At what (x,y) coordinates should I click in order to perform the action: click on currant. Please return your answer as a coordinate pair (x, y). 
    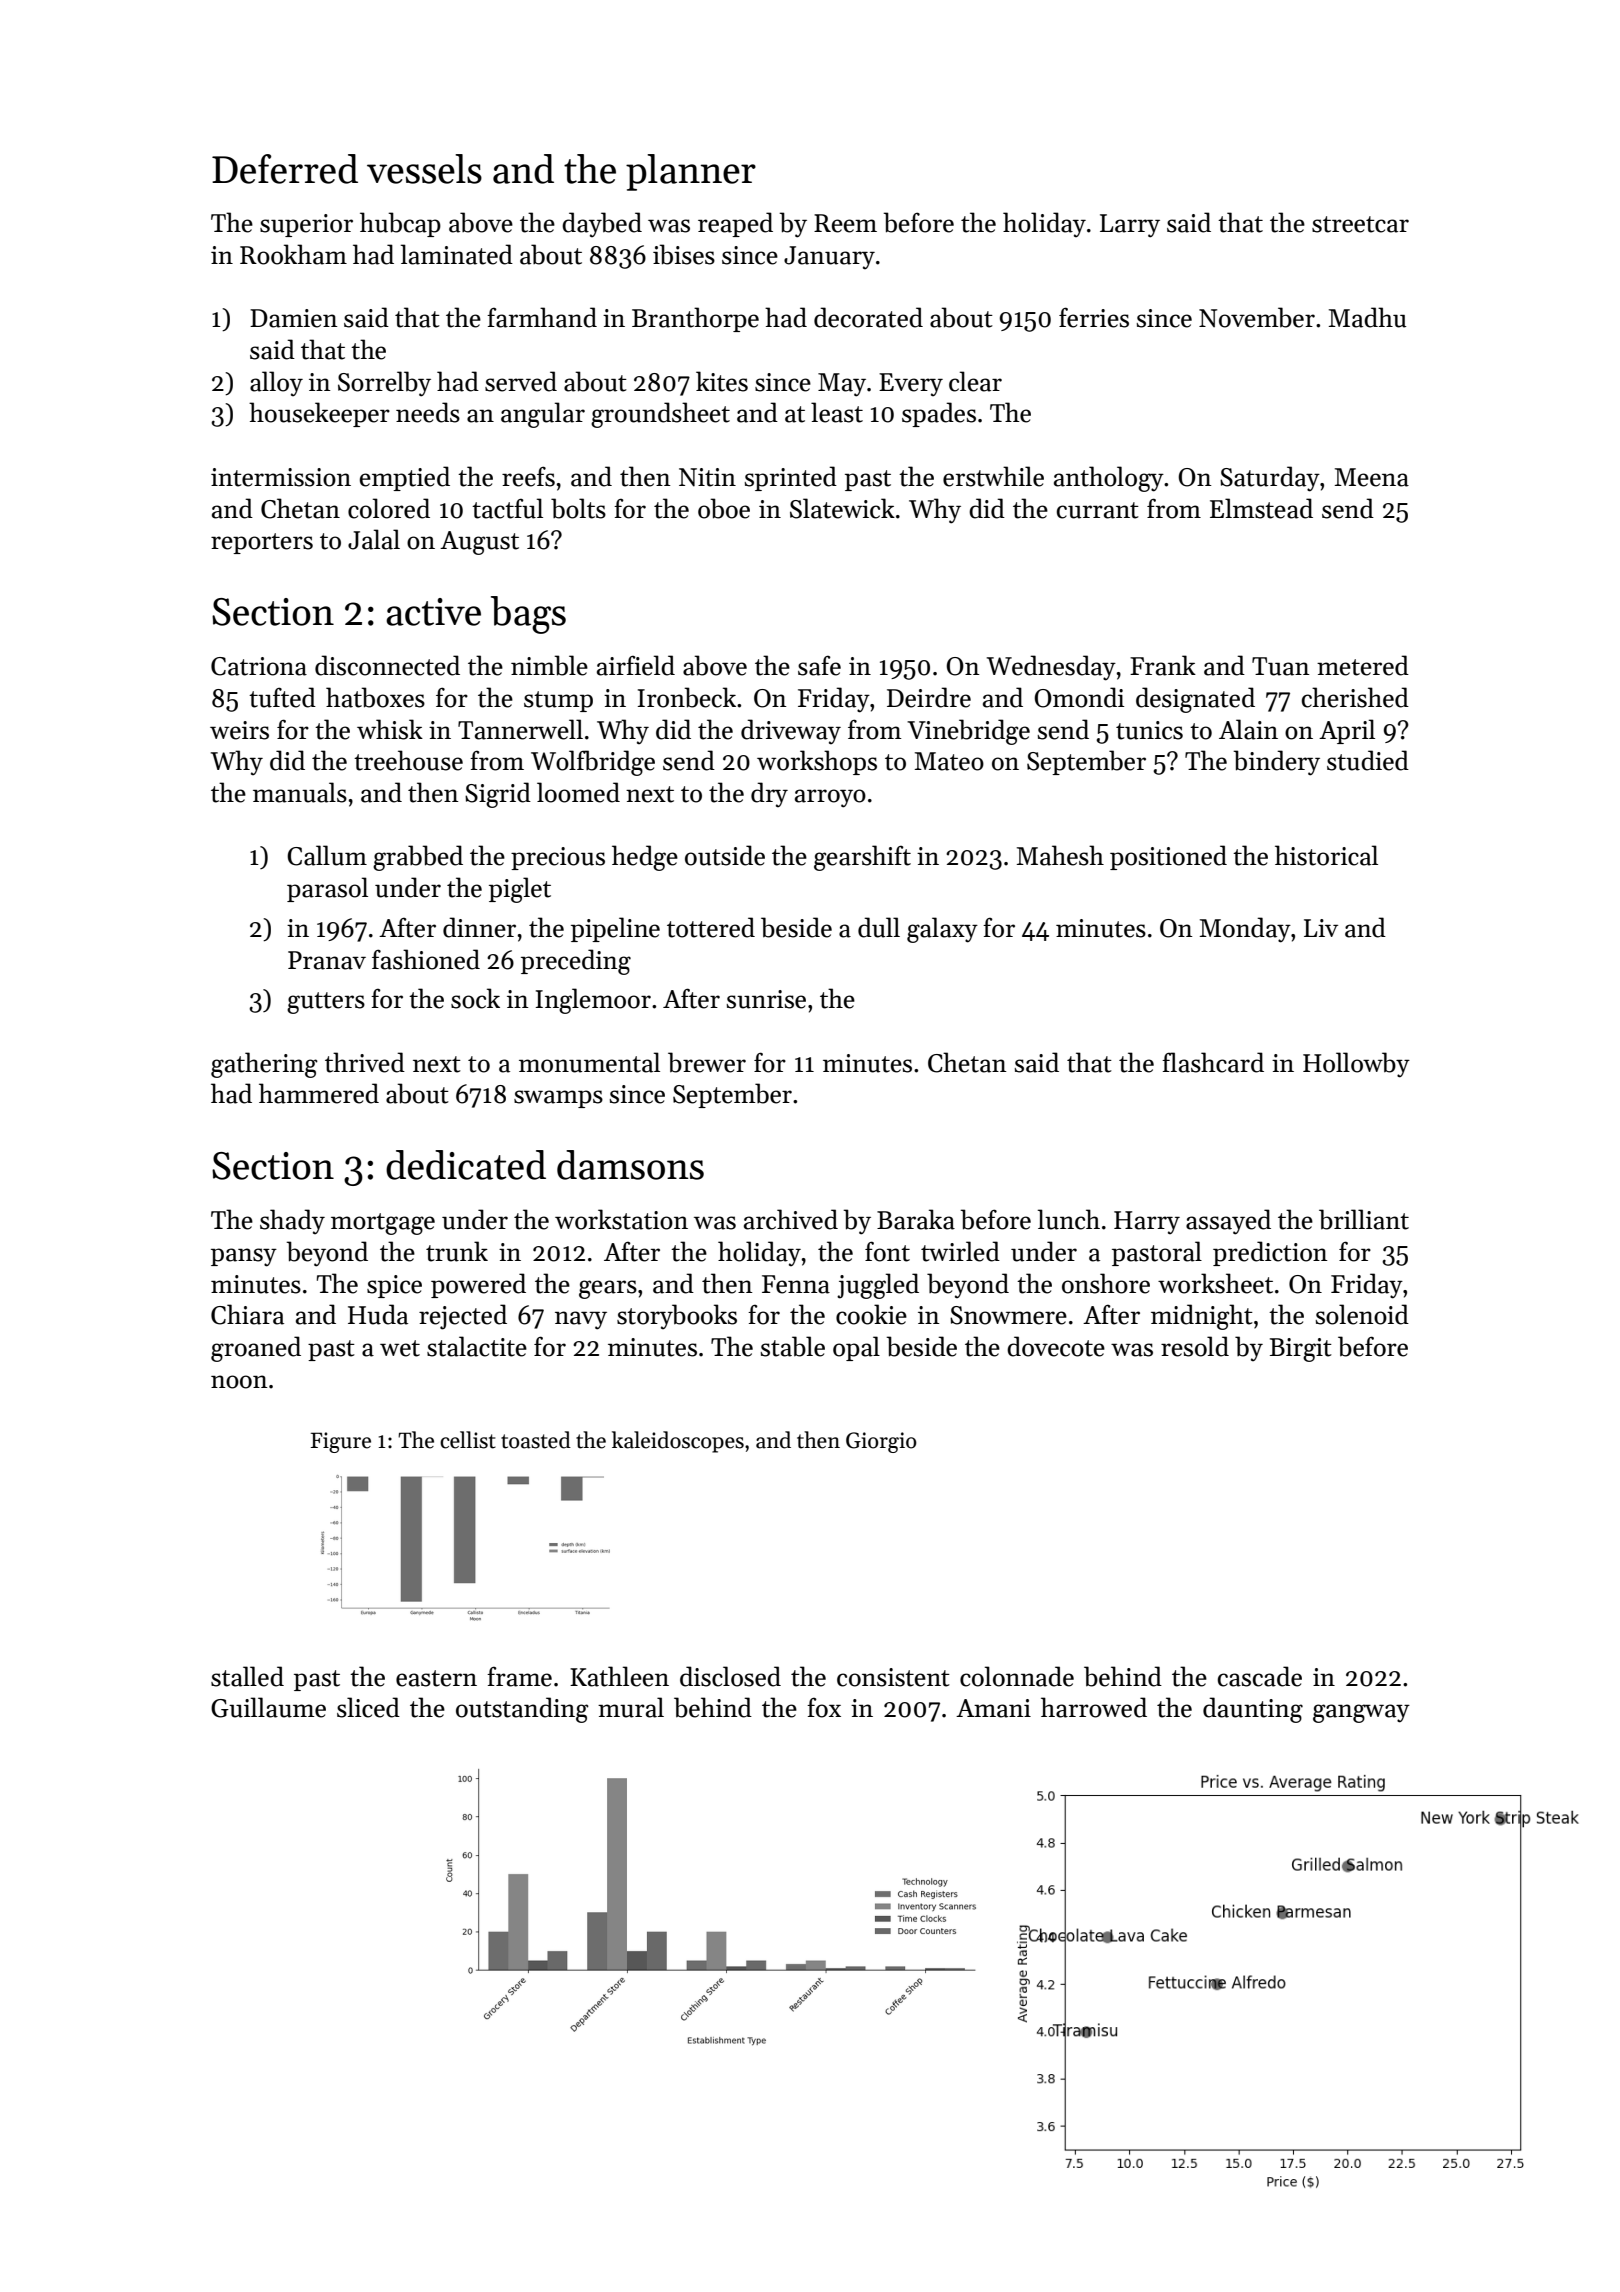
    Looking at the image, I should click on (1098, 510).
